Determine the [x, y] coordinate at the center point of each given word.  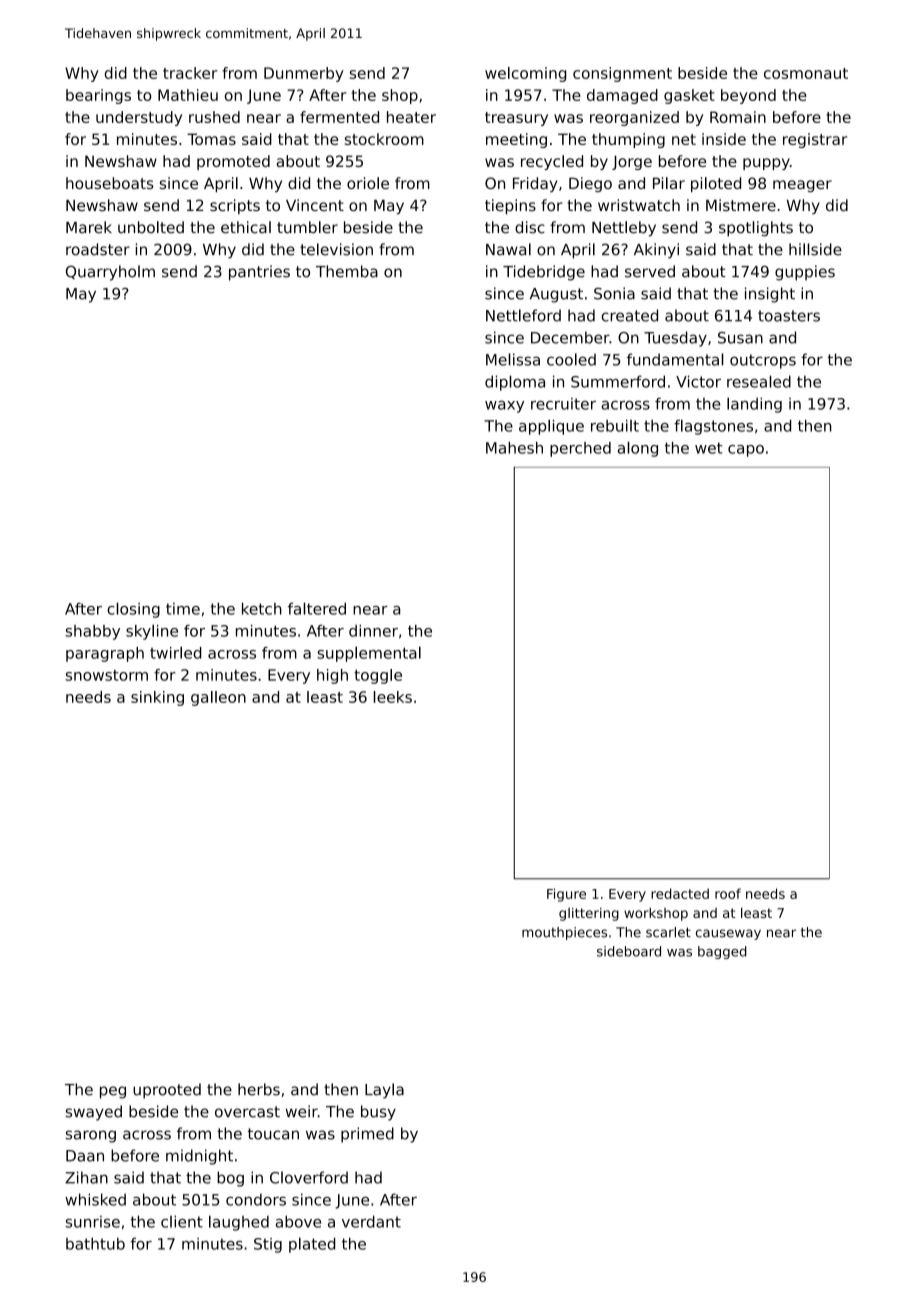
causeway [728, 934]
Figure [566, 895]
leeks [392, 697]
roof [728, 893]
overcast [247, 1112]
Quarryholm [110, 273]
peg [113, 1092]
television [336, 249]
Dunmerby [304, 74]
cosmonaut [806, 73]
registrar [815, 140]
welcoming [525, 74]
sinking [157, 698]
